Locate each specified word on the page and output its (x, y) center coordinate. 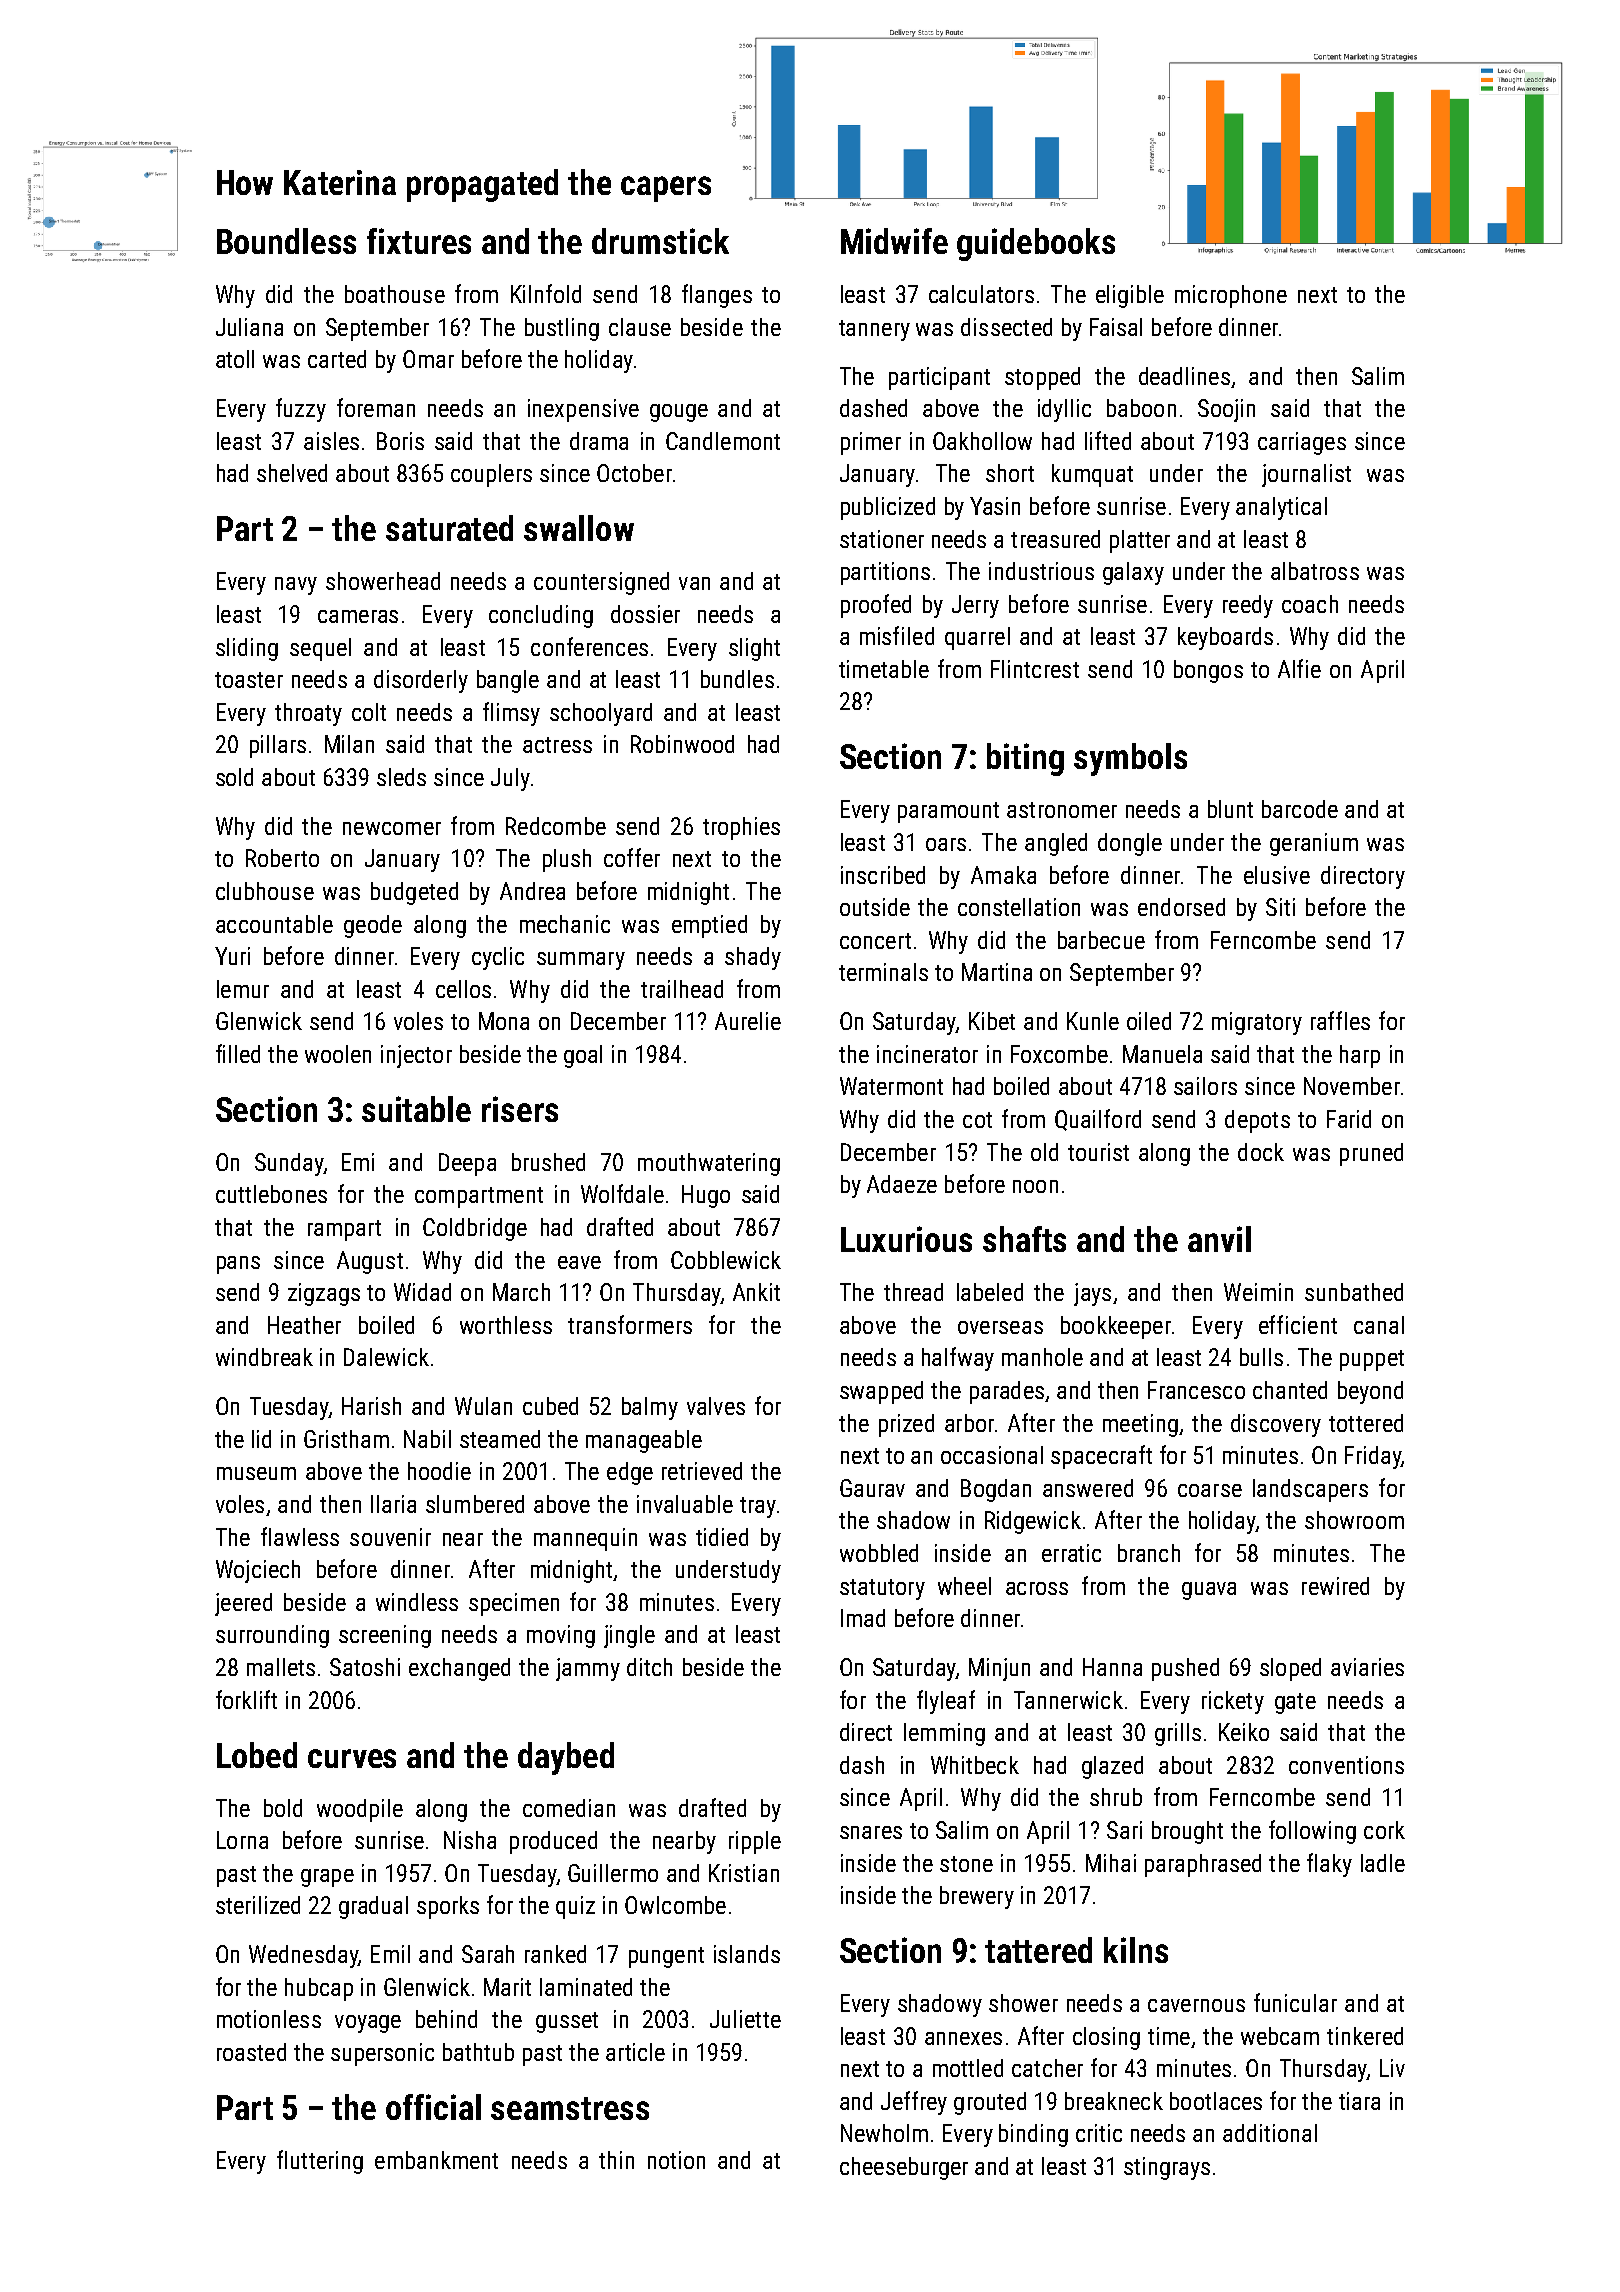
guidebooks (1036, 244)
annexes (963, 2038)
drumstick (660, 241)
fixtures (419, 241)
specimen (514, 1604)
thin (616, 2160)
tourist (1098, 1152)
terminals (883, 972)
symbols (1130, 759)
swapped (881, 1392)
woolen (338, 1054)
